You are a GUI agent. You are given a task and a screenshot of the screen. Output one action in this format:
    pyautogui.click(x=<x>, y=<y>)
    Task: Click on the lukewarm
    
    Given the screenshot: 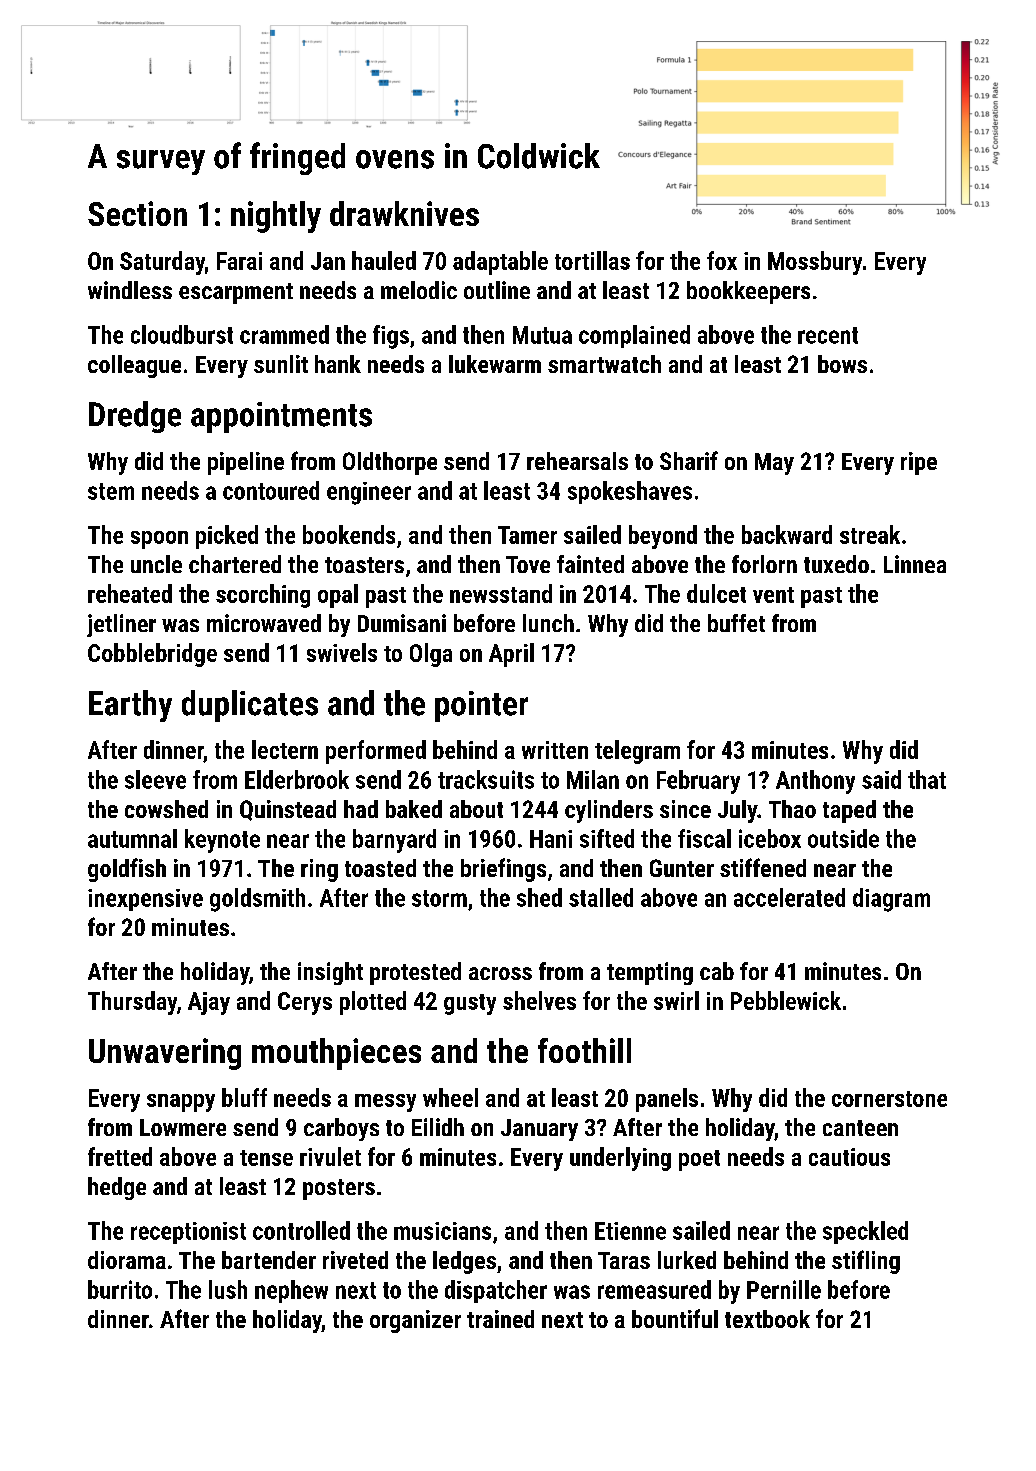 What is the action you would take?
    pyautogui.click(x=495, y=364)
